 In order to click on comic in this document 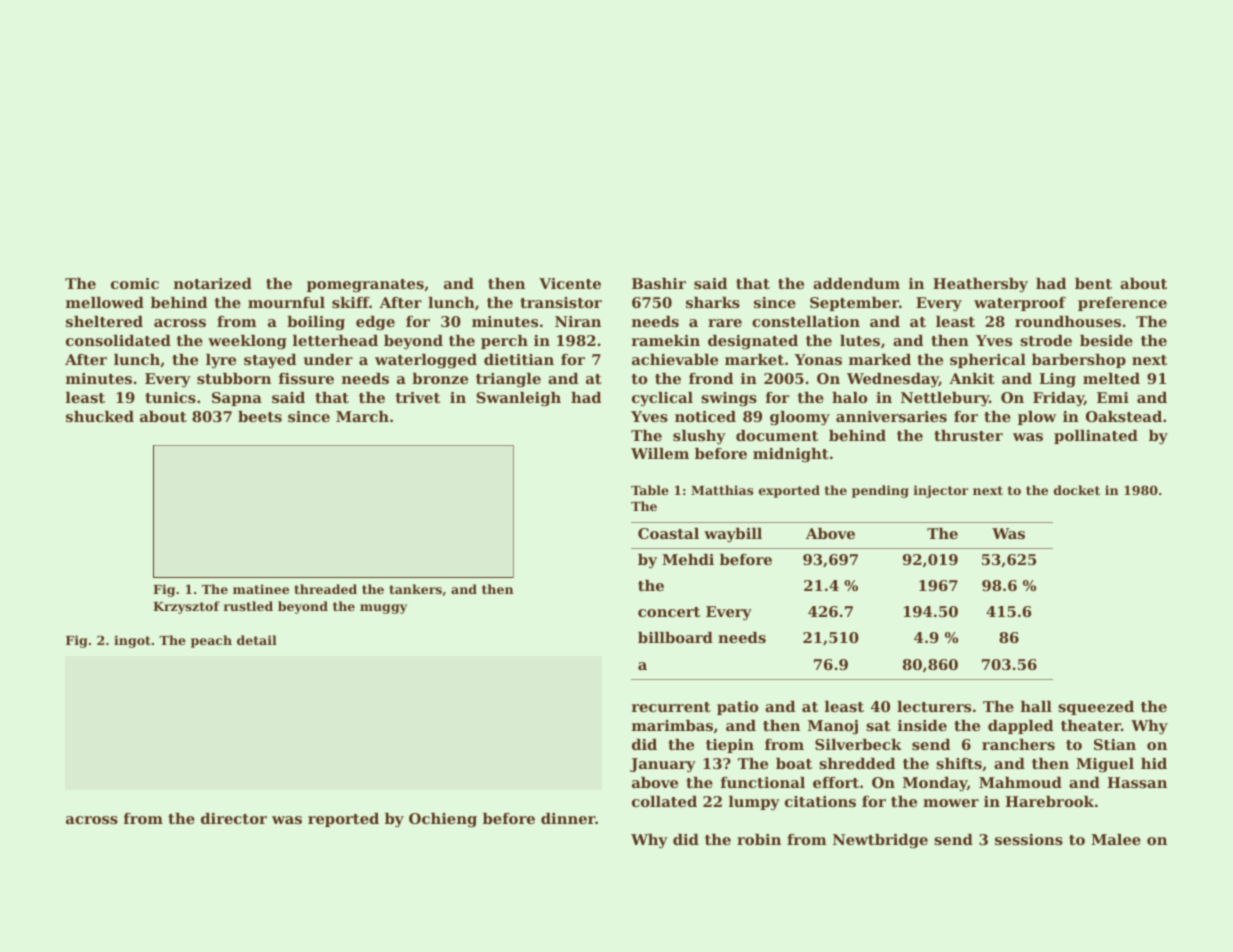, I will do `click(135, 283)`.
